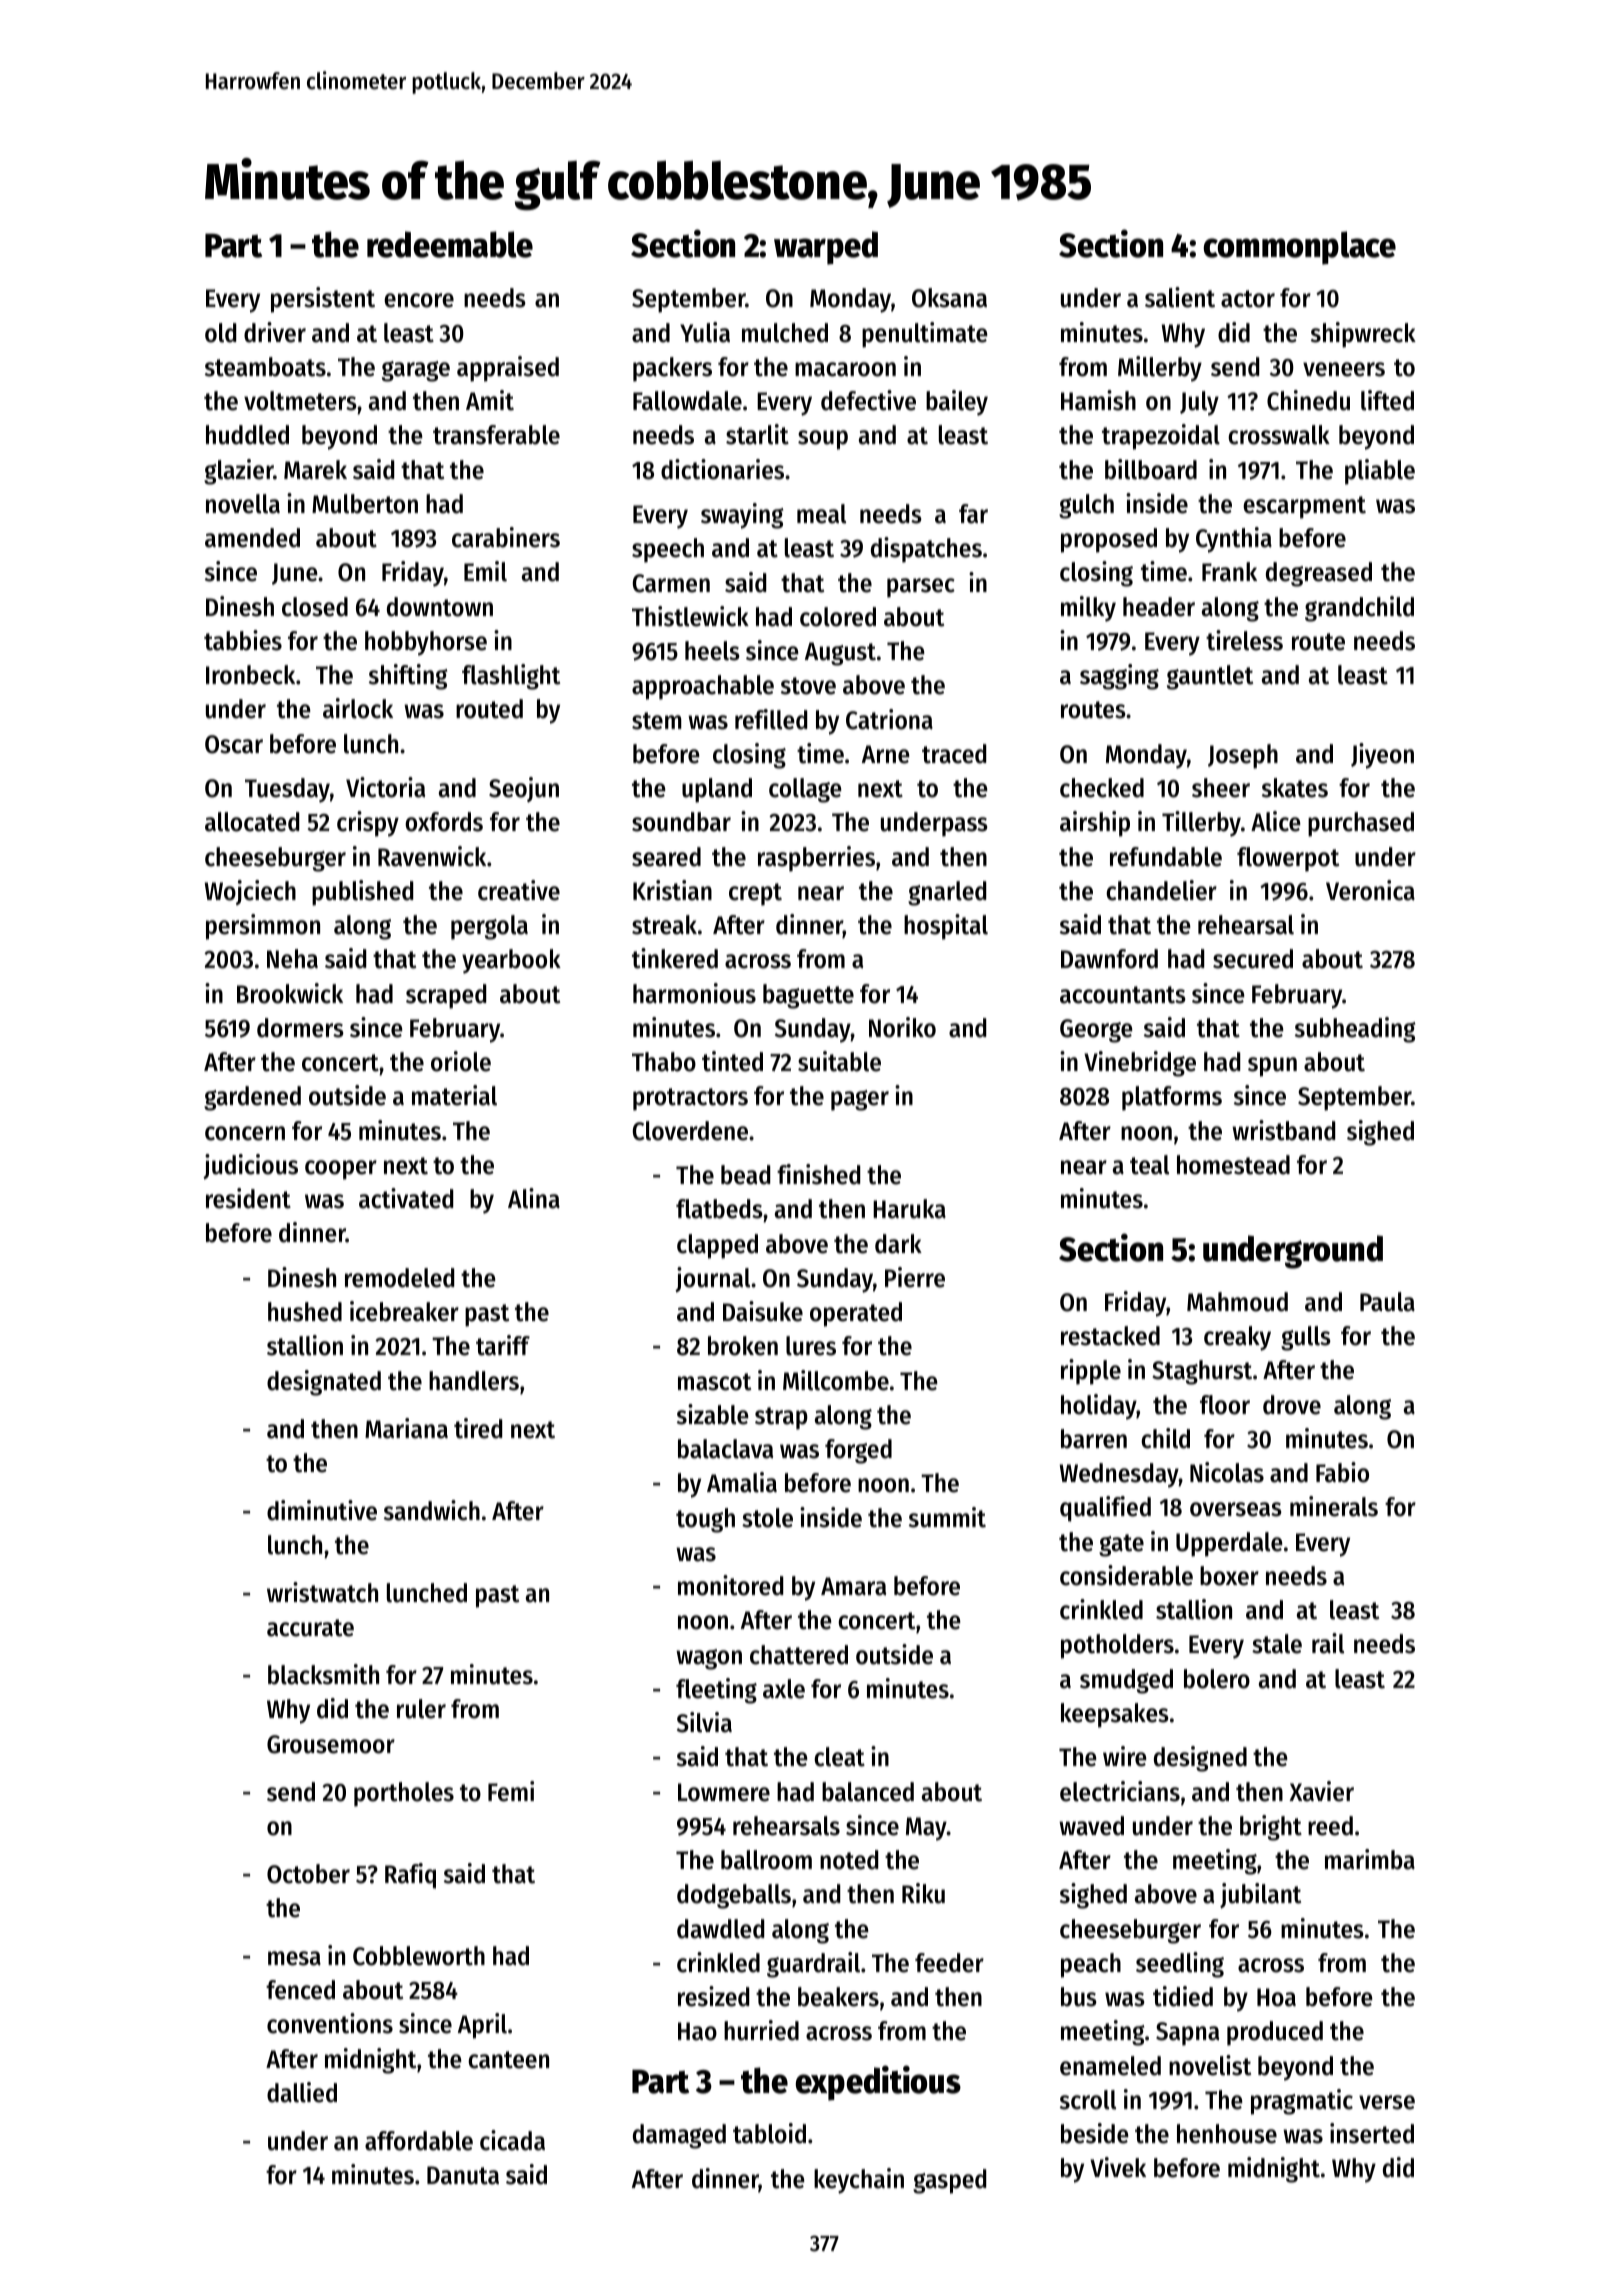 Image resolution: width=1620 pixels, height=2292 pixels. Describe the element at coordinates (785, 333) in the screenshot. I see `mulched` at that location.
